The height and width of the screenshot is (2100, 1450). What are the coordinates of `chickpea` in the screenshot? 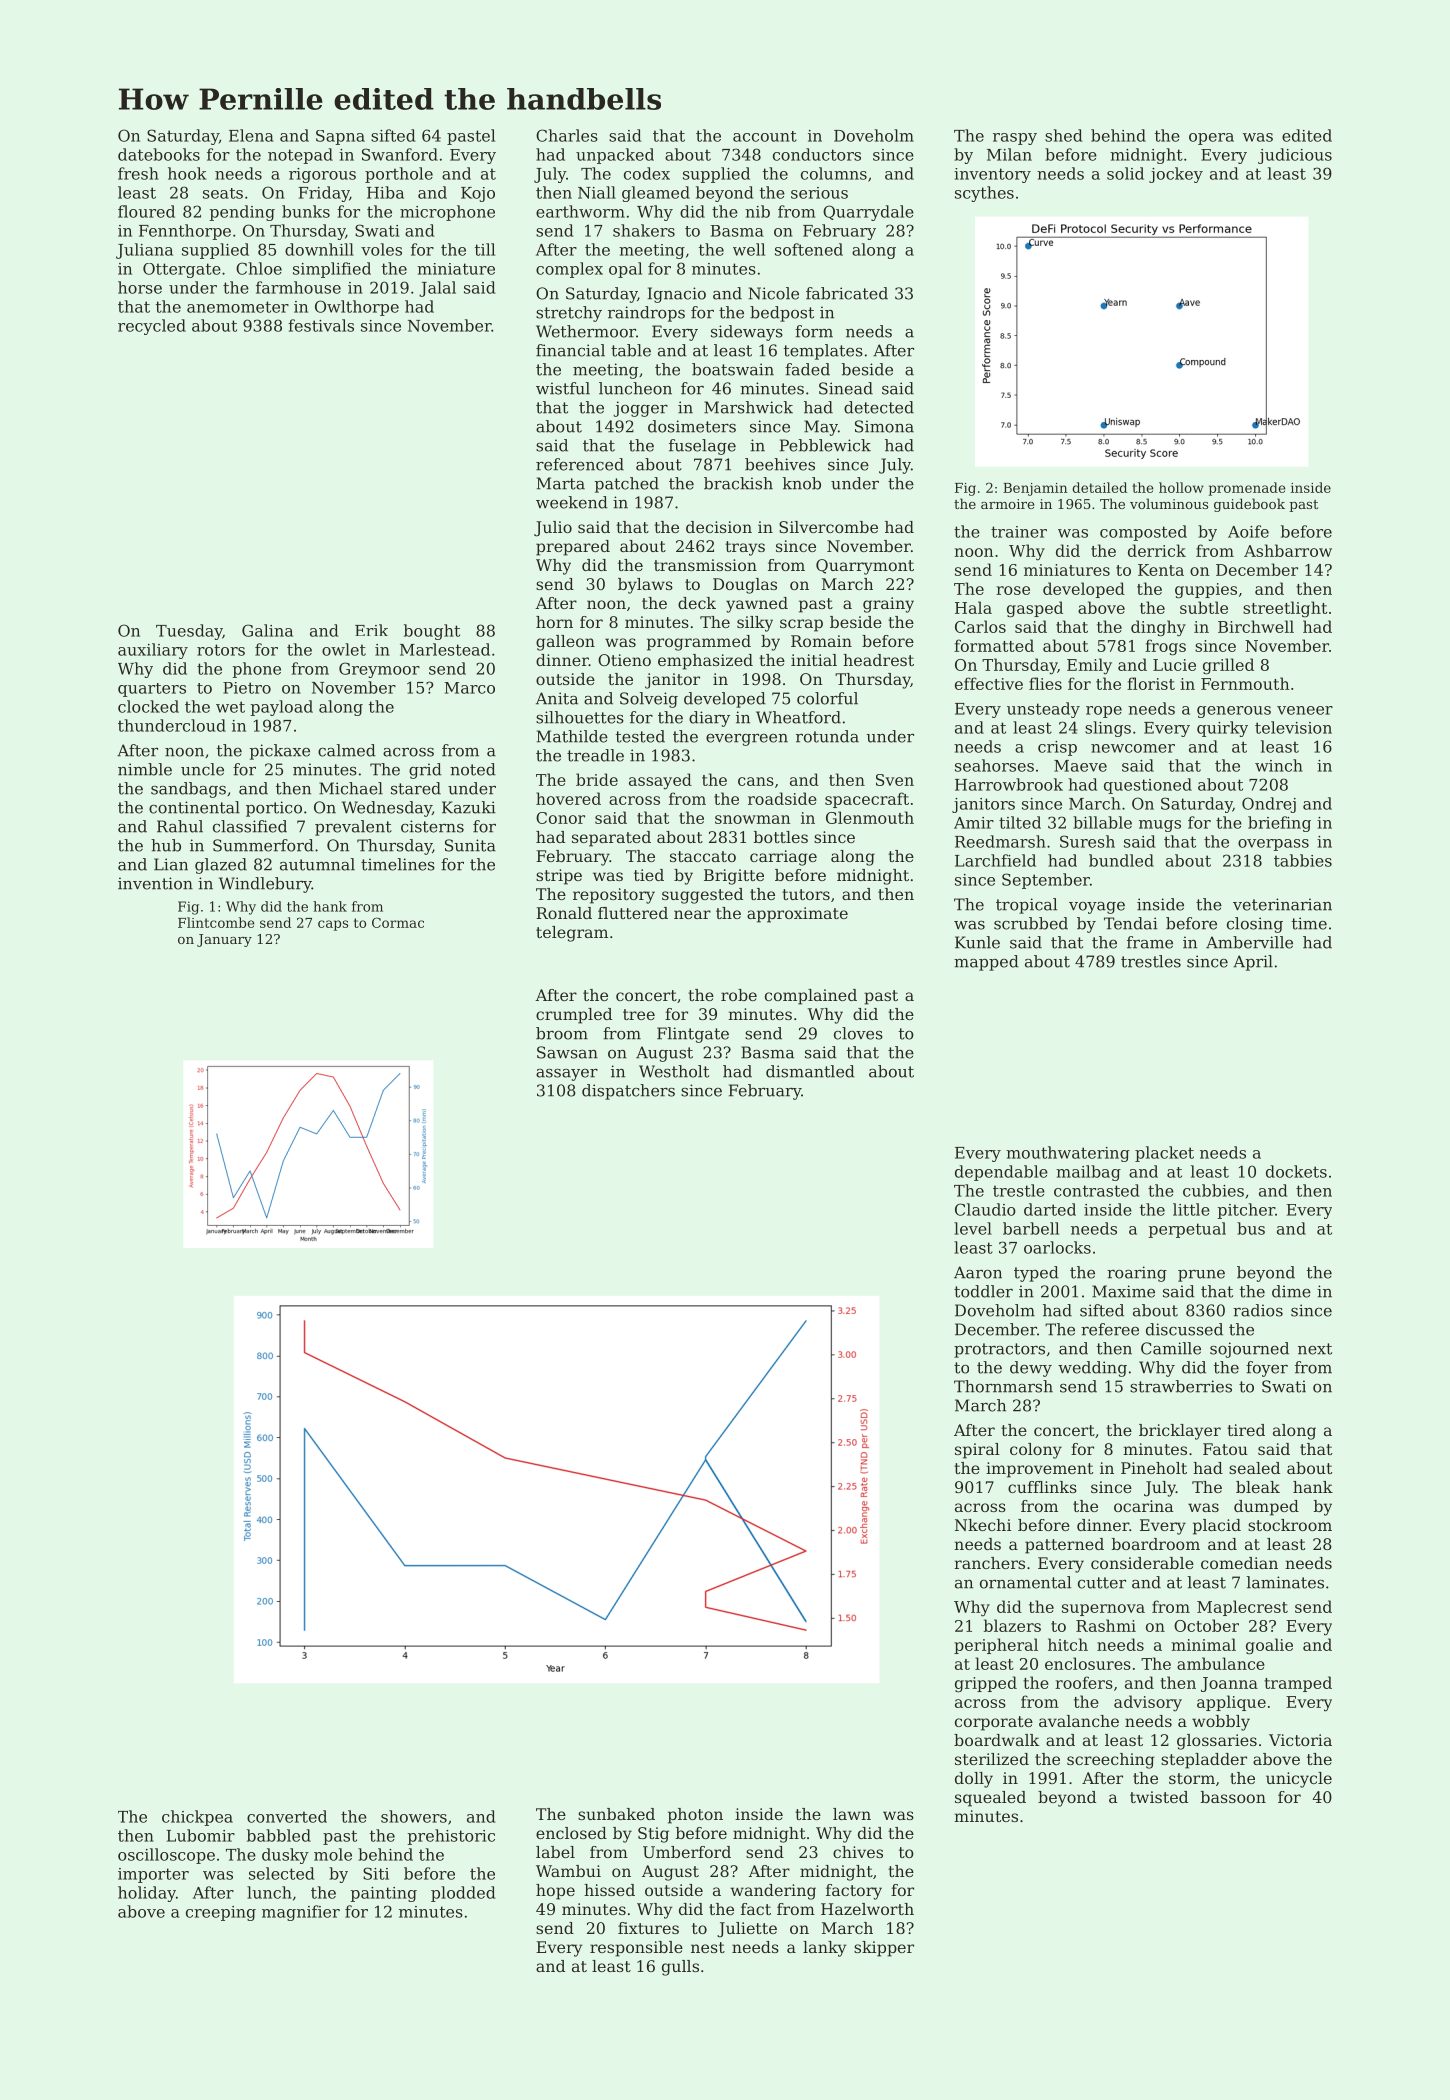 It's located at (197, 1818).
